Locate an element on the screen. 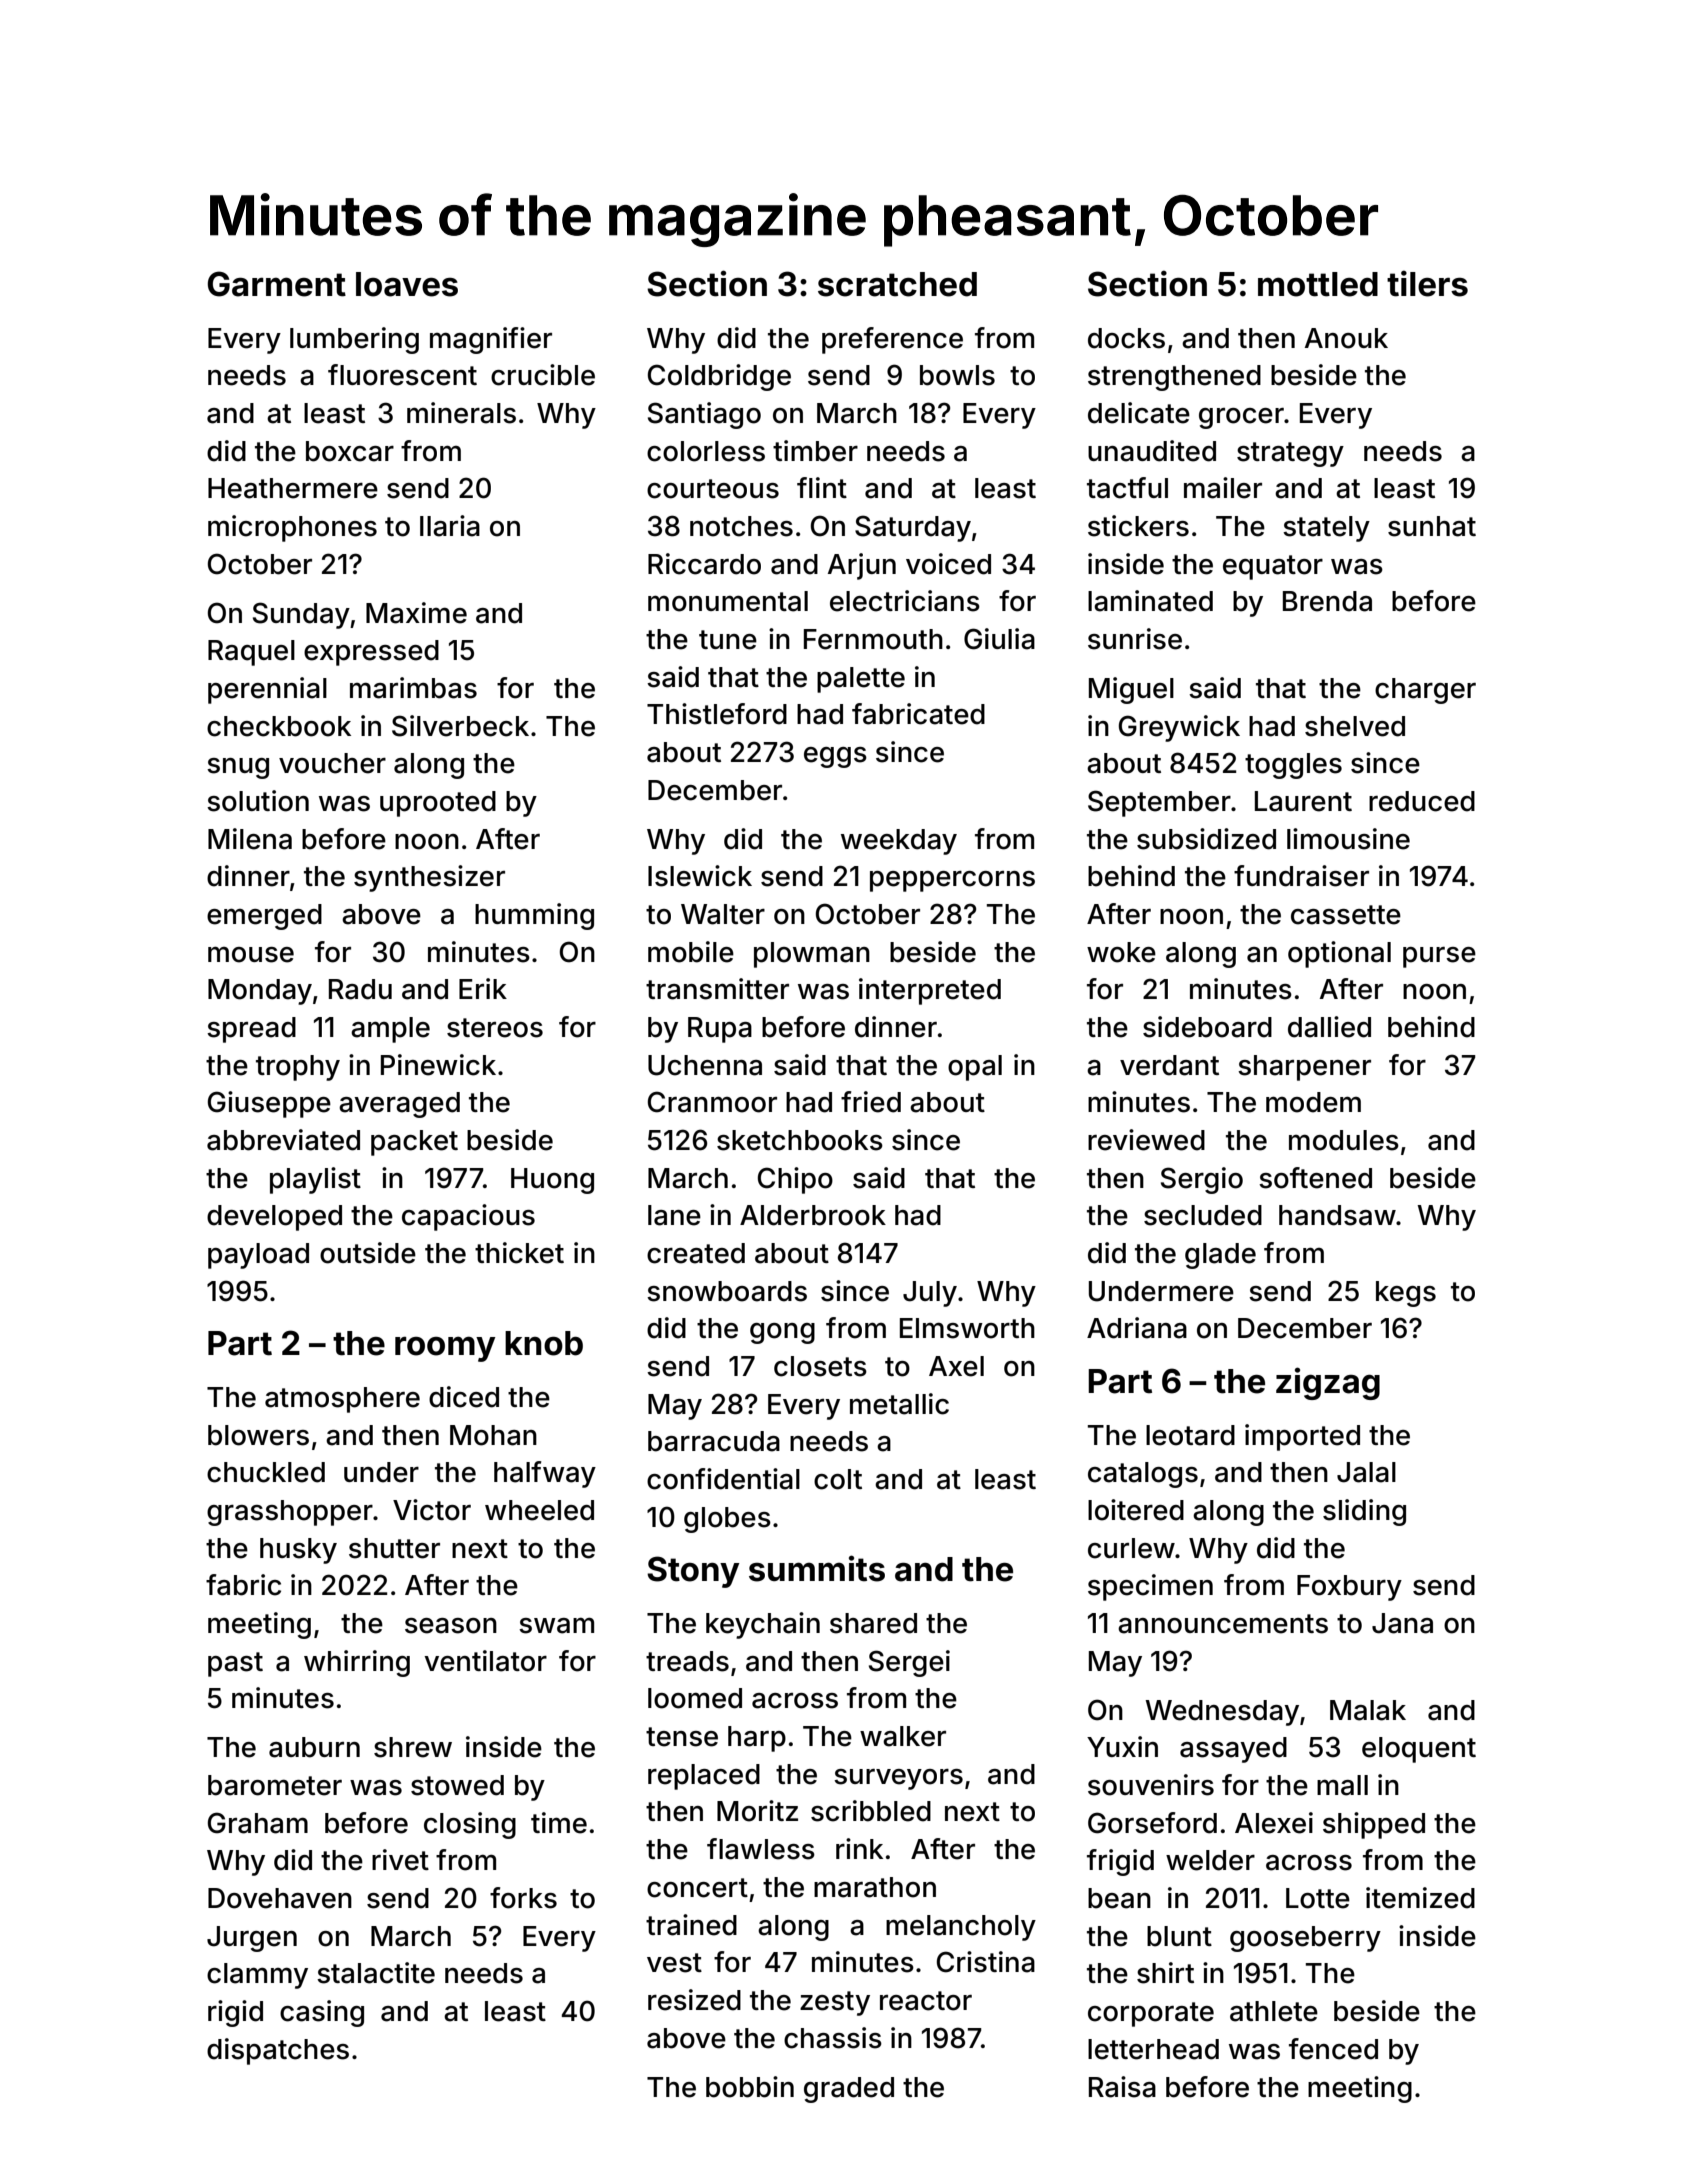 This screenshot has width=1683, height=2178. sunhat is located at coordinates (1432, 526).
